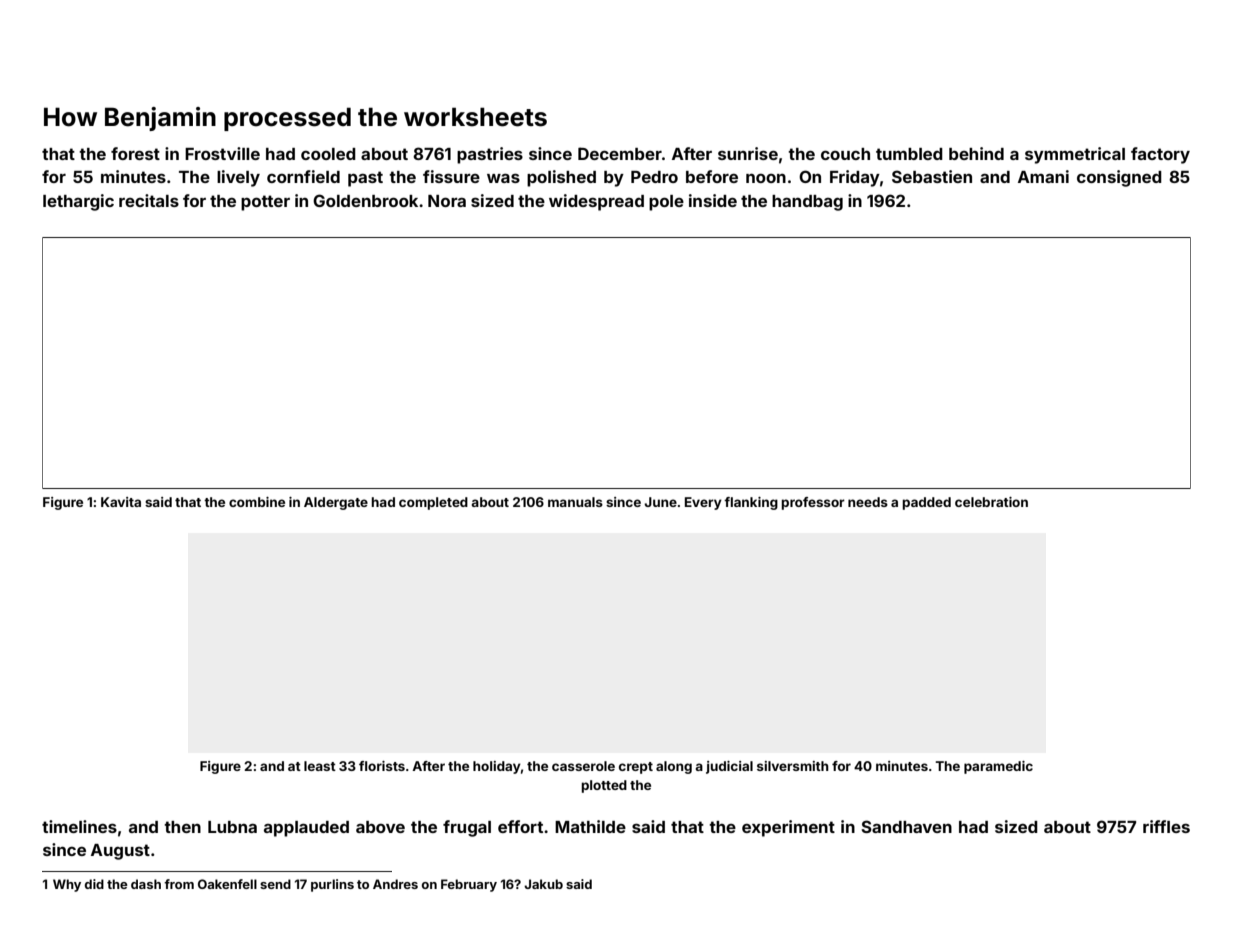 The width and height of the screenshot is (1233, 952). Describe the element at coordinates (751, 503) in the screenshot. I see `flanking` at that location.
